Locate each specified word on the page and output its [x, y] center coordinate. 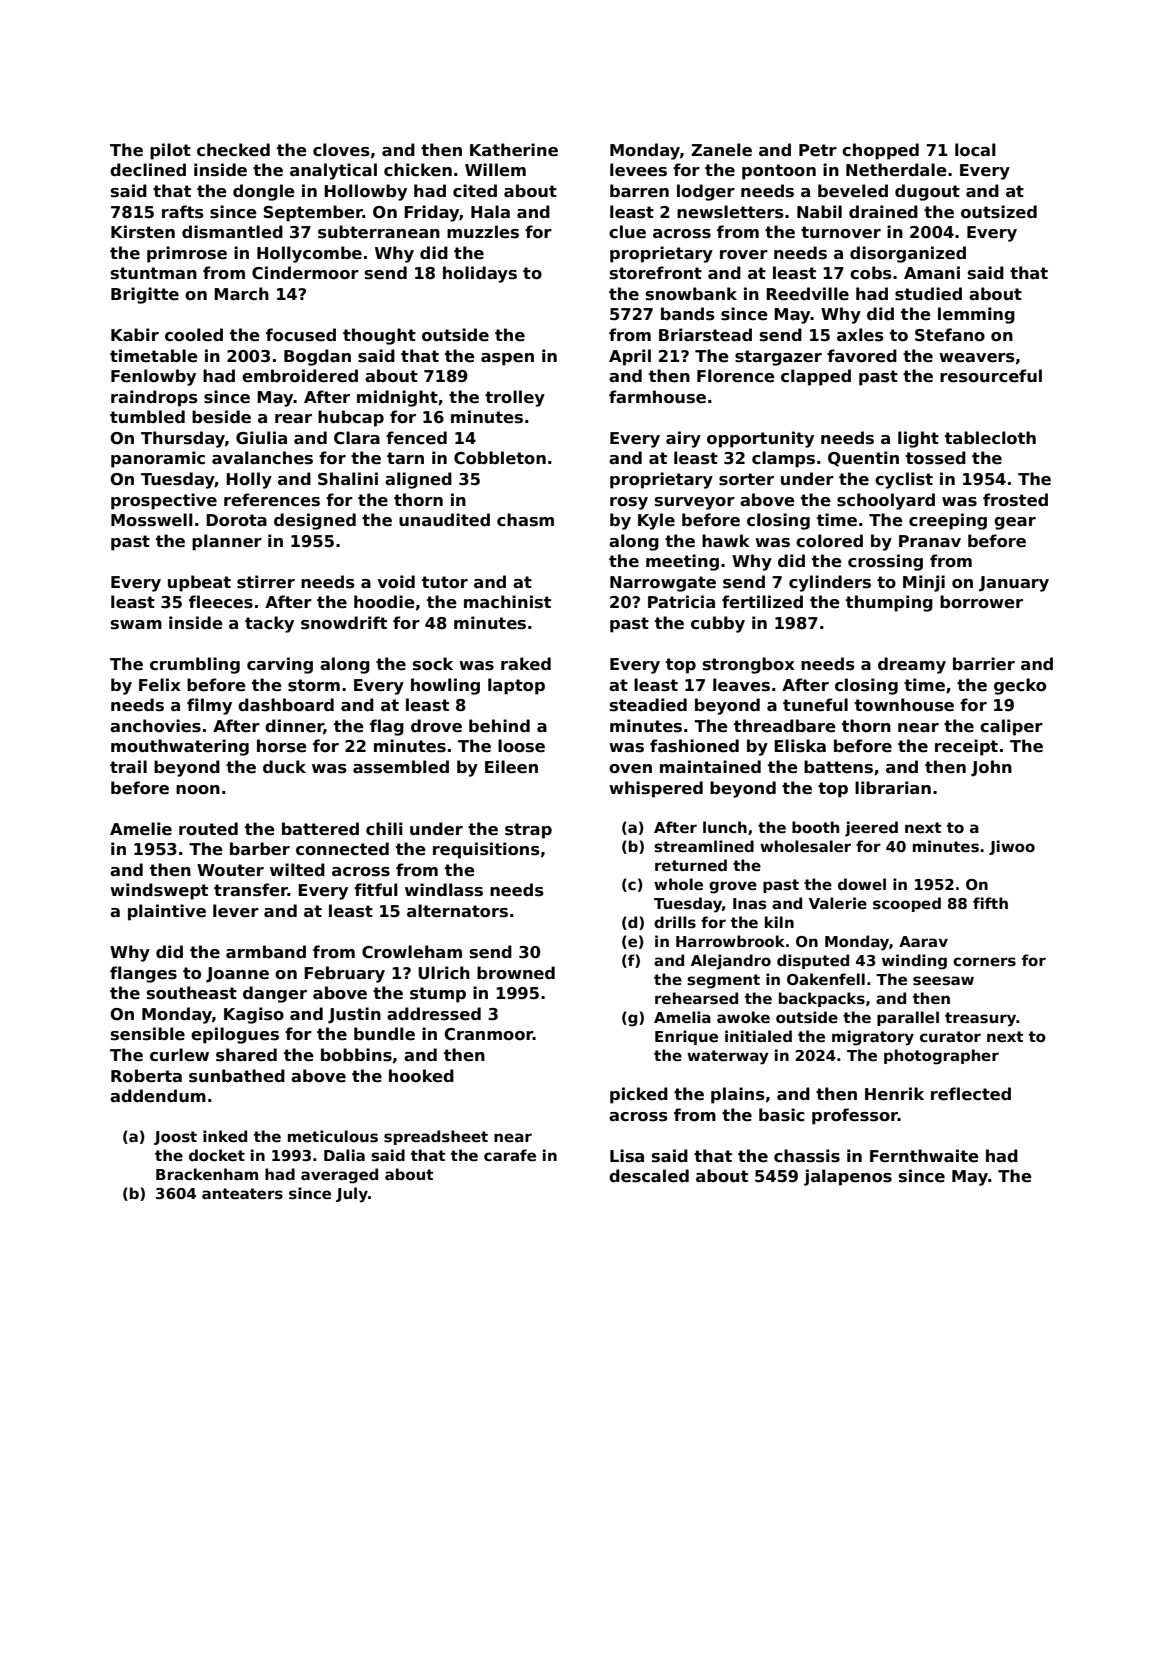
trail [128, 767]
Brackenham [207, 1174]
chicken [418, 170]
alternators [457, 911]
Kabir [135, 335]
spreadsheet [436, 1137]
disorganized [908, 254]
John [991, 768]
